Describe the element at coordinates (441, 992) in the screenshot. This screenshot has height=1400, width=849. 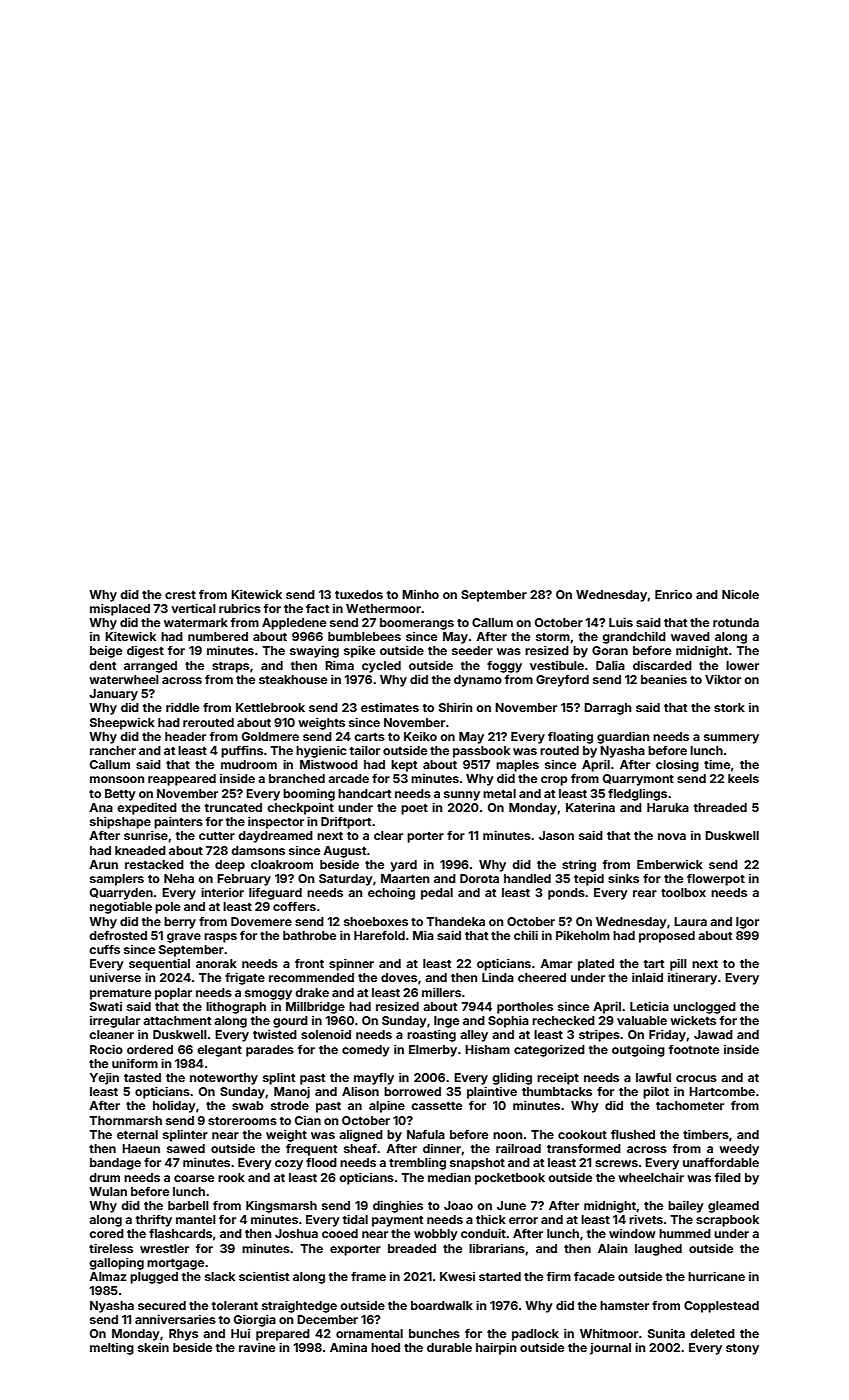
I see `millers` at that location.
